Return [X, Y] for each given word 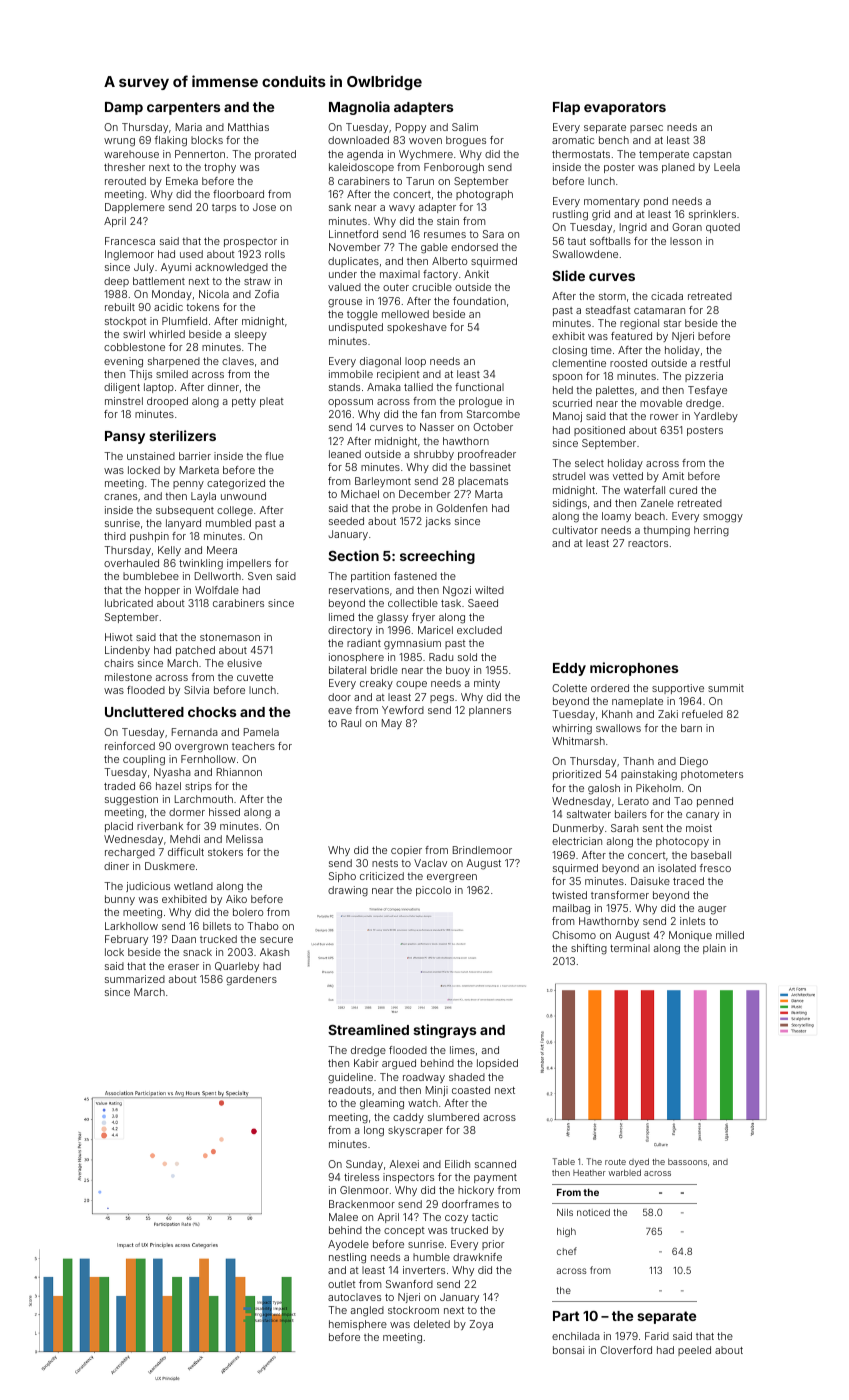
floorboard [238, 194]
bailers [631, 814]
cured [683, 490]
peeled [694, 1351]
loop [415, 362]
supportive [678, 689]
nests [385, 863]
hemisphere [358, 1325]
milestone [128, 677]
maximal [400, 274]
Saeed [483, 603]
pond [656, 202]
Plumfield [184, 321]
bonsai [568, 1350]
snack [197, 952]
